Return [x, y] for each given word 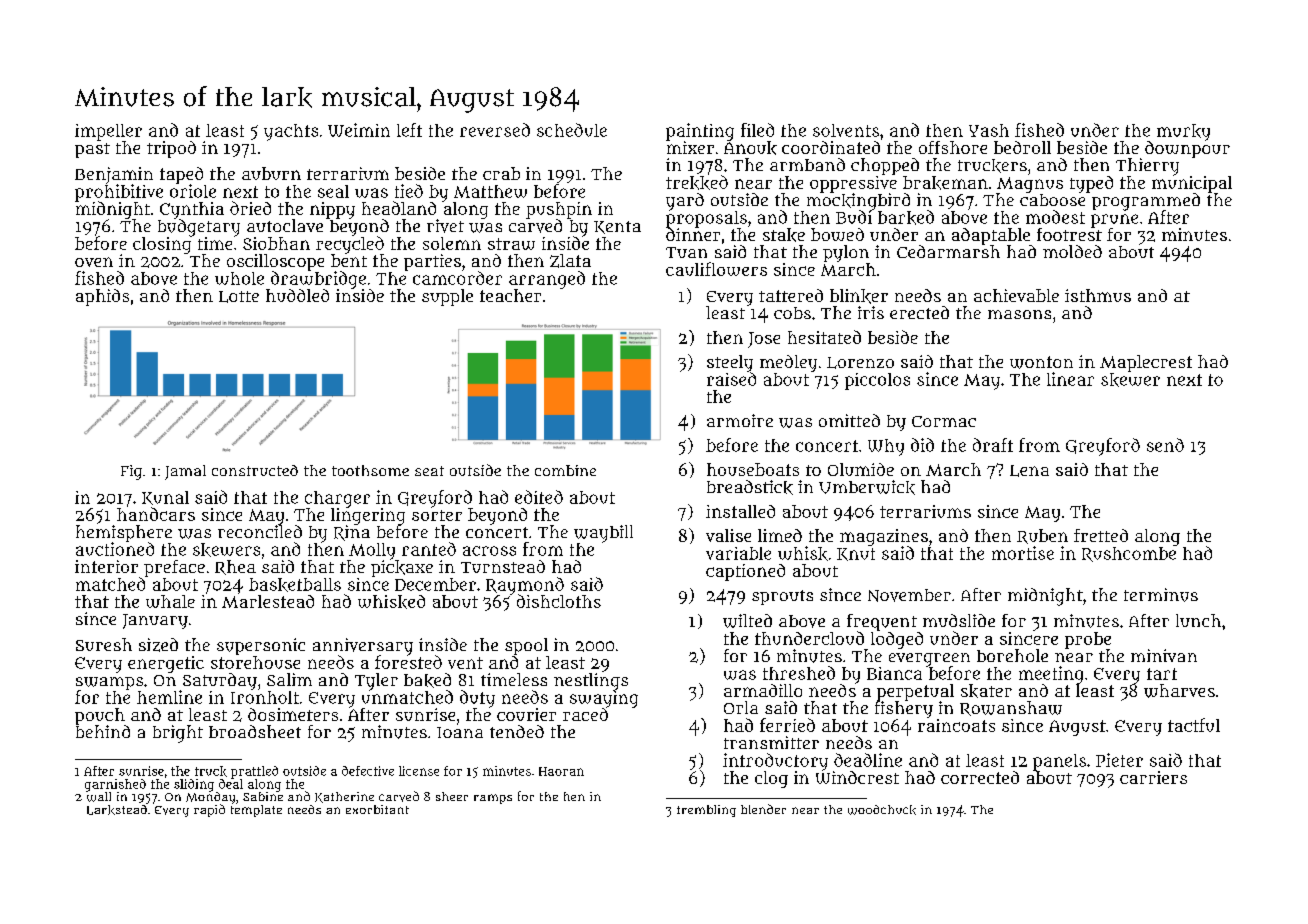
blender [763, 809]
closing [162, 245]
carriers [1153, 777]
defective [368, 771]
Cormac [944, 421]
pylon [846, 253]
